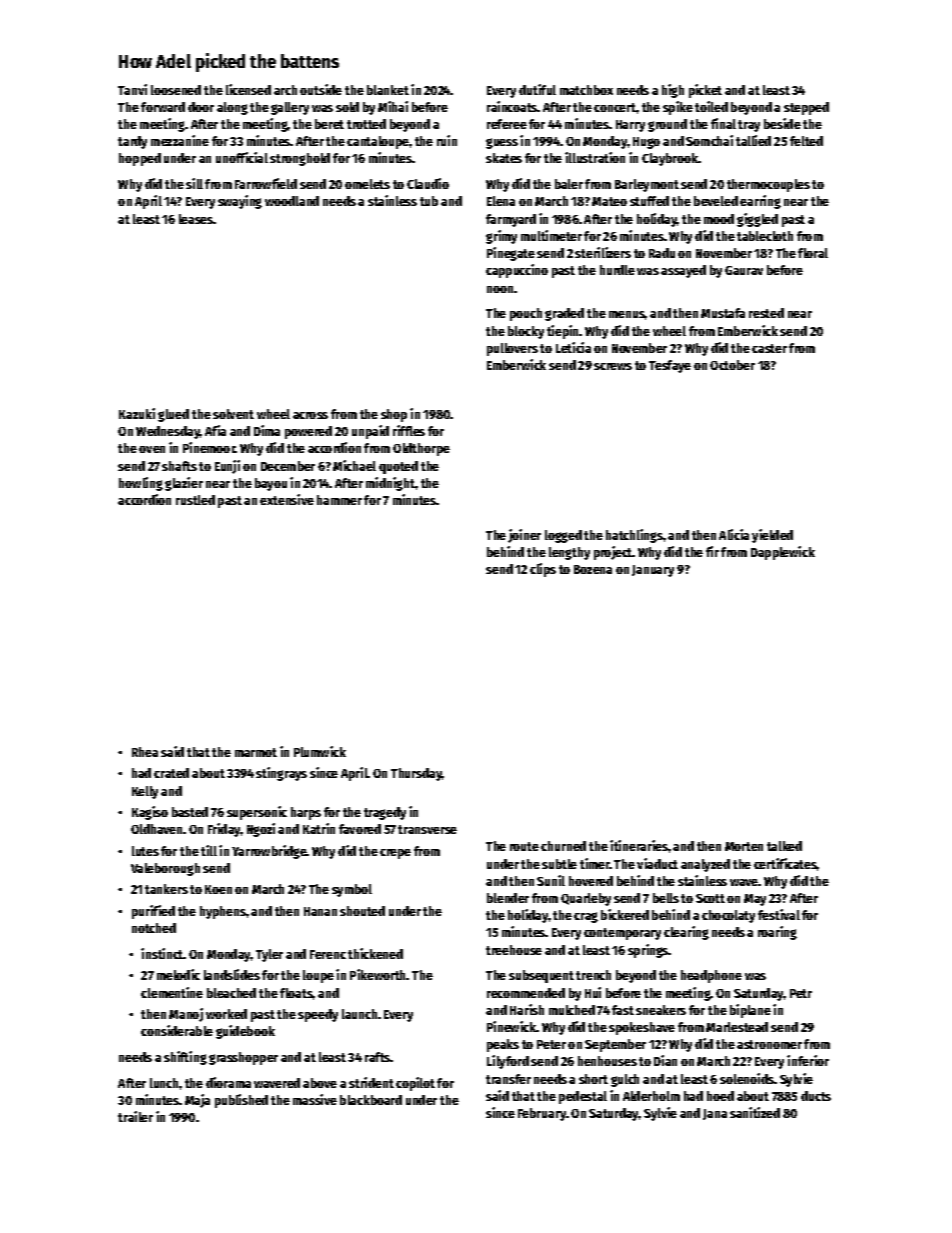 The image size is (952, 1233). I want to click on sill, so click(194, 183).
